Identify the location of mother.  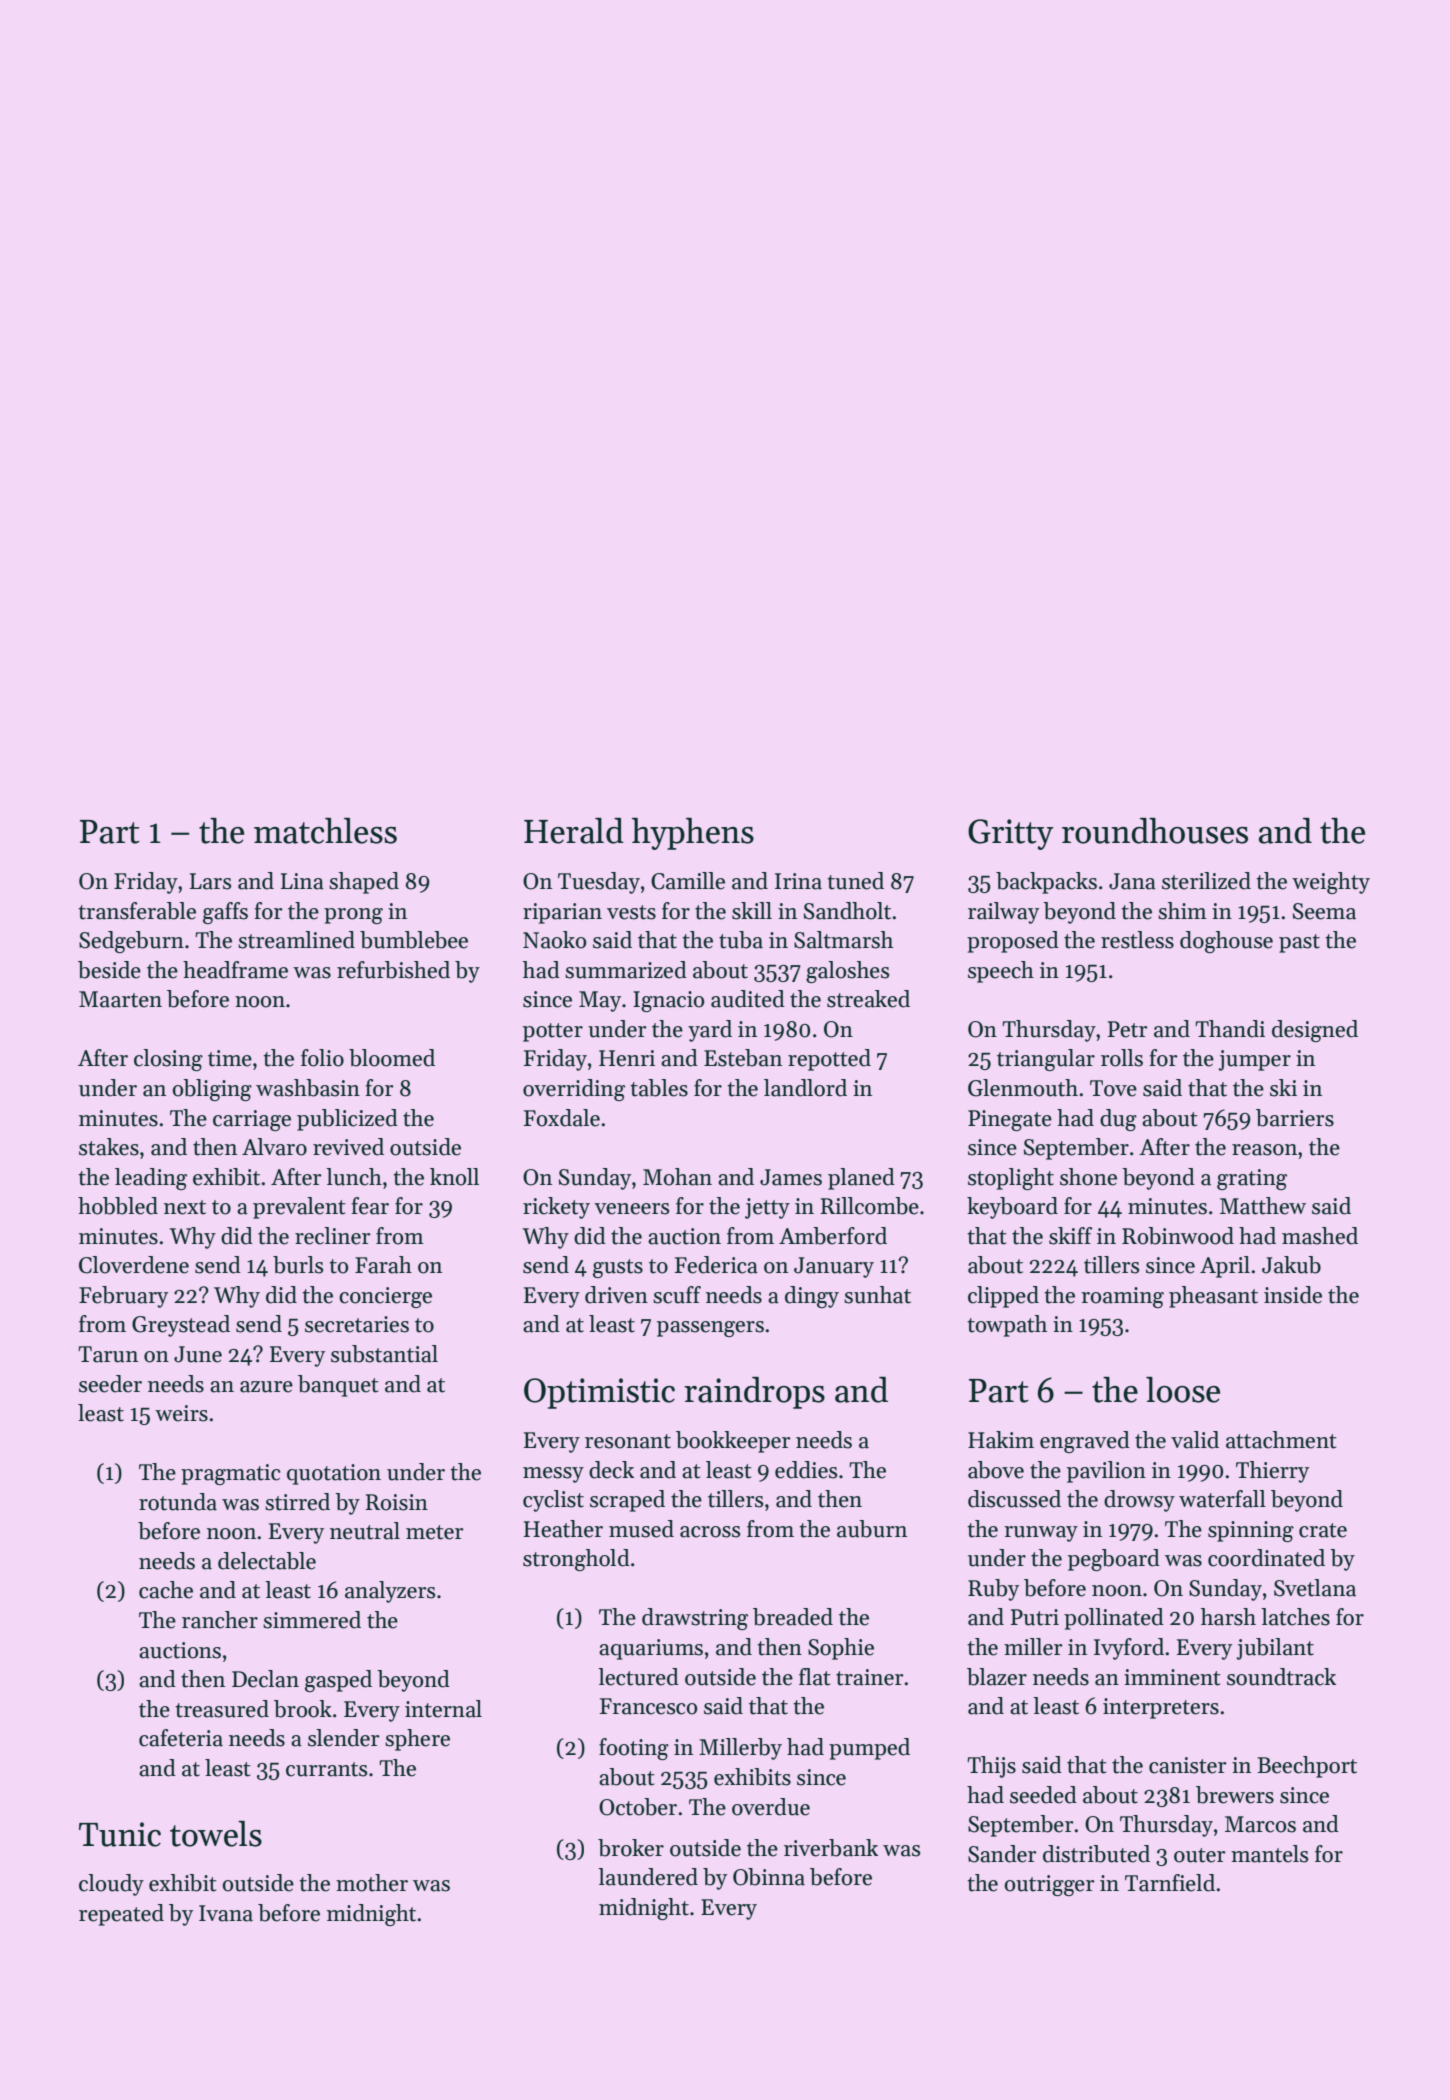
(372, 1883).
